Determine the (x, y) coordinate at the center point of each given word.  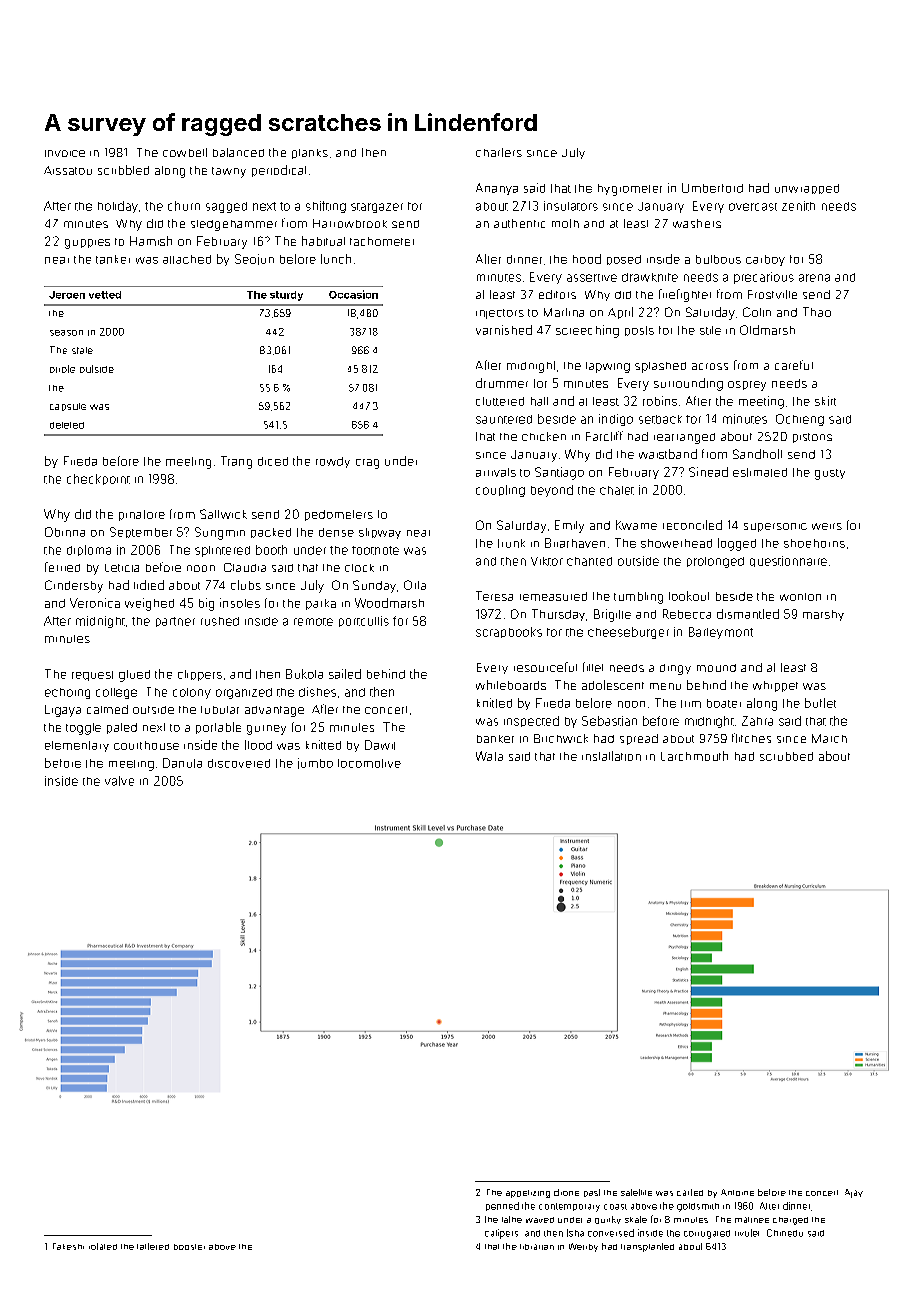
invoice (65, 153)
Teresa (494, 596)
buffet (820, 703)
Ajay (854, 1193)
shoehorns (814, 543)
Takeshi (68, 1246)
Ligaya (63, 711)
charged (790, 1221)
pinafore (142, 515)
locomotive (369, 763)
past (592, 1193)
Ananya (497, 189)
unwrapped (807, 189)
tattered (153, 1246)
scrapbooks (509, 632)
